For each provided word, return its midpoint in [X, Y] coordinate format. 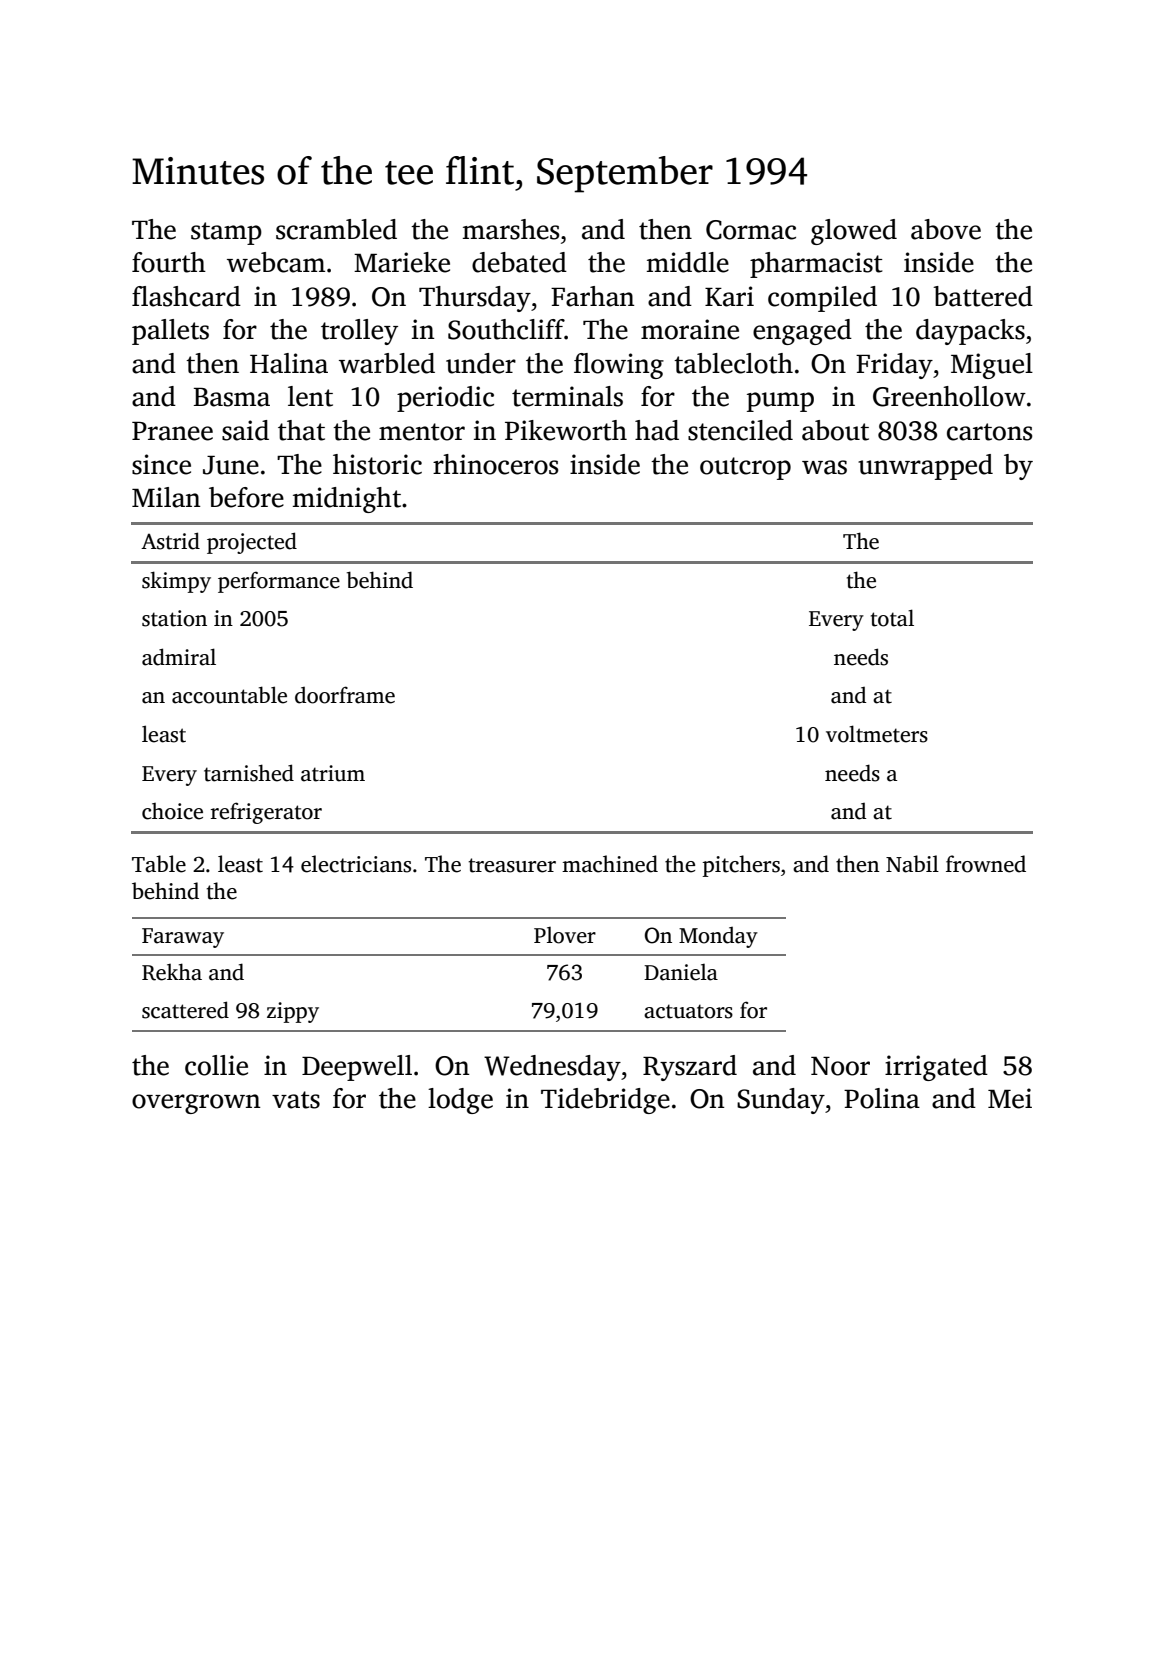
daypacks [970, 332]
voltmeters [877, 734]
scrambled [336, 229]
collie [216, 1065]
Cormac [751, 230]
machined [610, 864]
